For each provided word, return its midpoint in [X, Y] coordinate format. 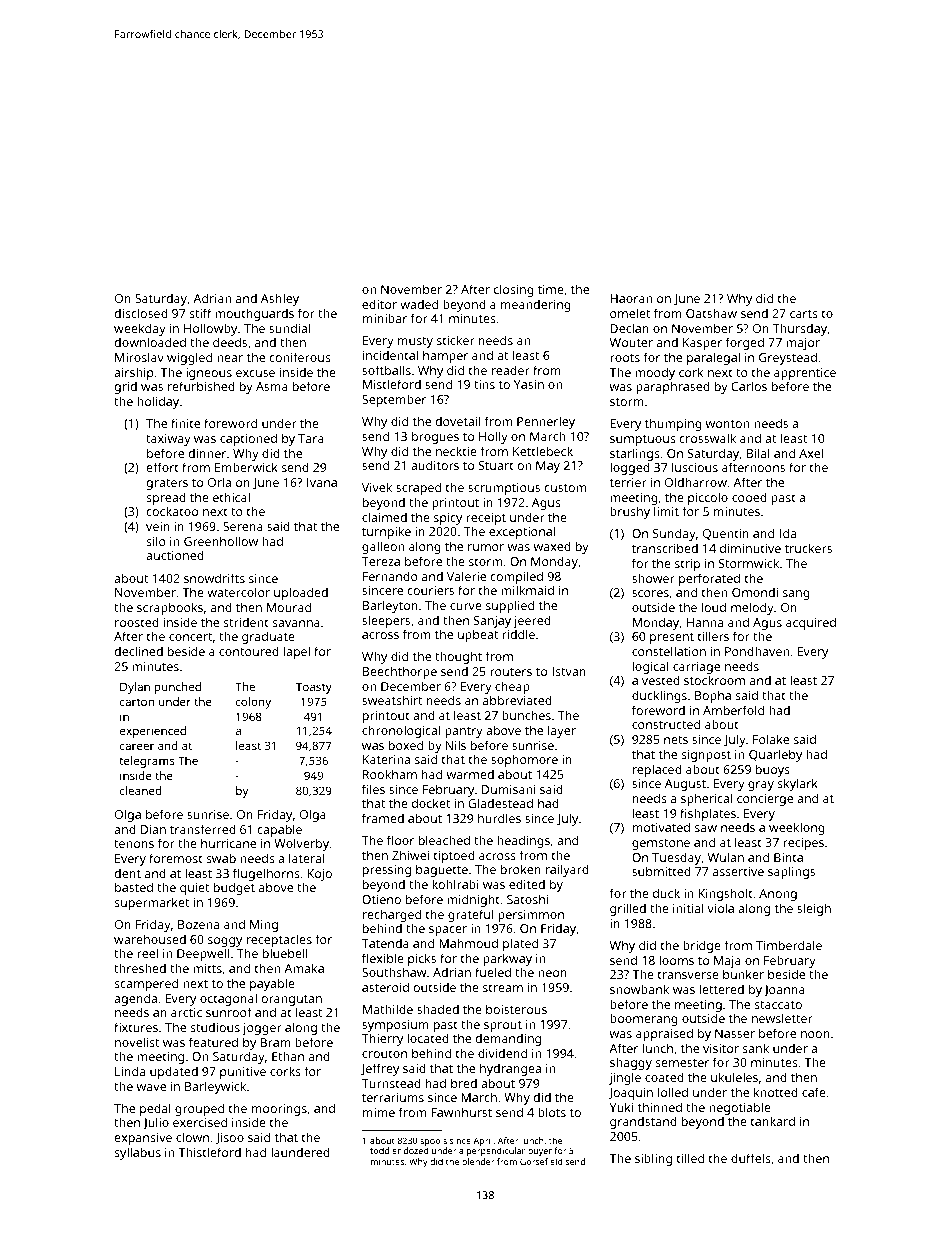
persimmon [531, 916]
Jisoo [229, 1139]
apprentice [805, 374]
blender [478, 1161]
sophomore [524, 760]
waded [419, 304]
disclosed [141, 313]
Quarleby [775, 755]
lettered [722, 989]
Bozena [198, 924]
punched [177, 688]
